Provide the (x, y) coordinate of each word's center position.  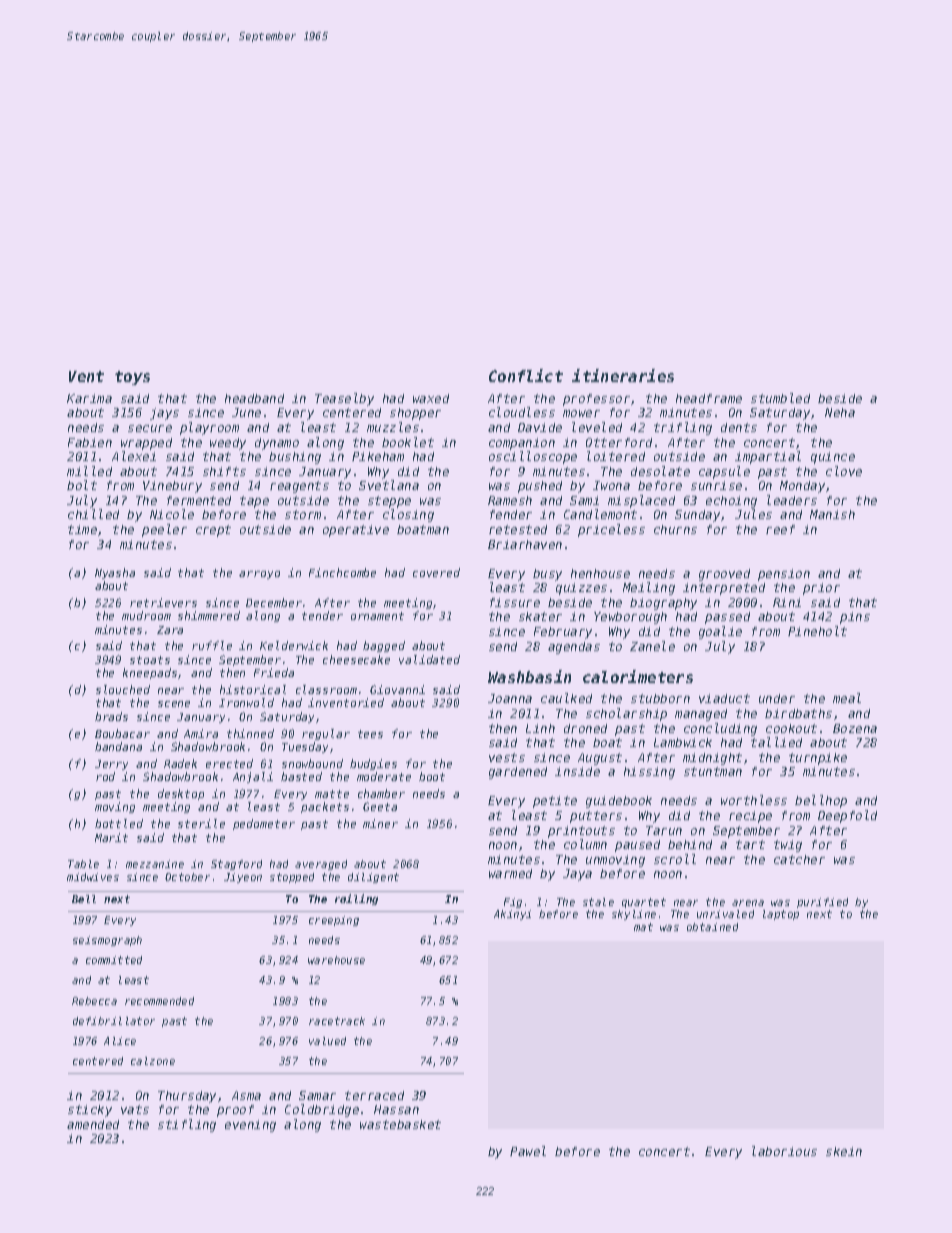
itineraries (623, 375)
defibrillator (114, 1021)
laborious (784, 1151)
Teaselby (344, 399)
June (246, 412)
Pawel (528, 1151)
